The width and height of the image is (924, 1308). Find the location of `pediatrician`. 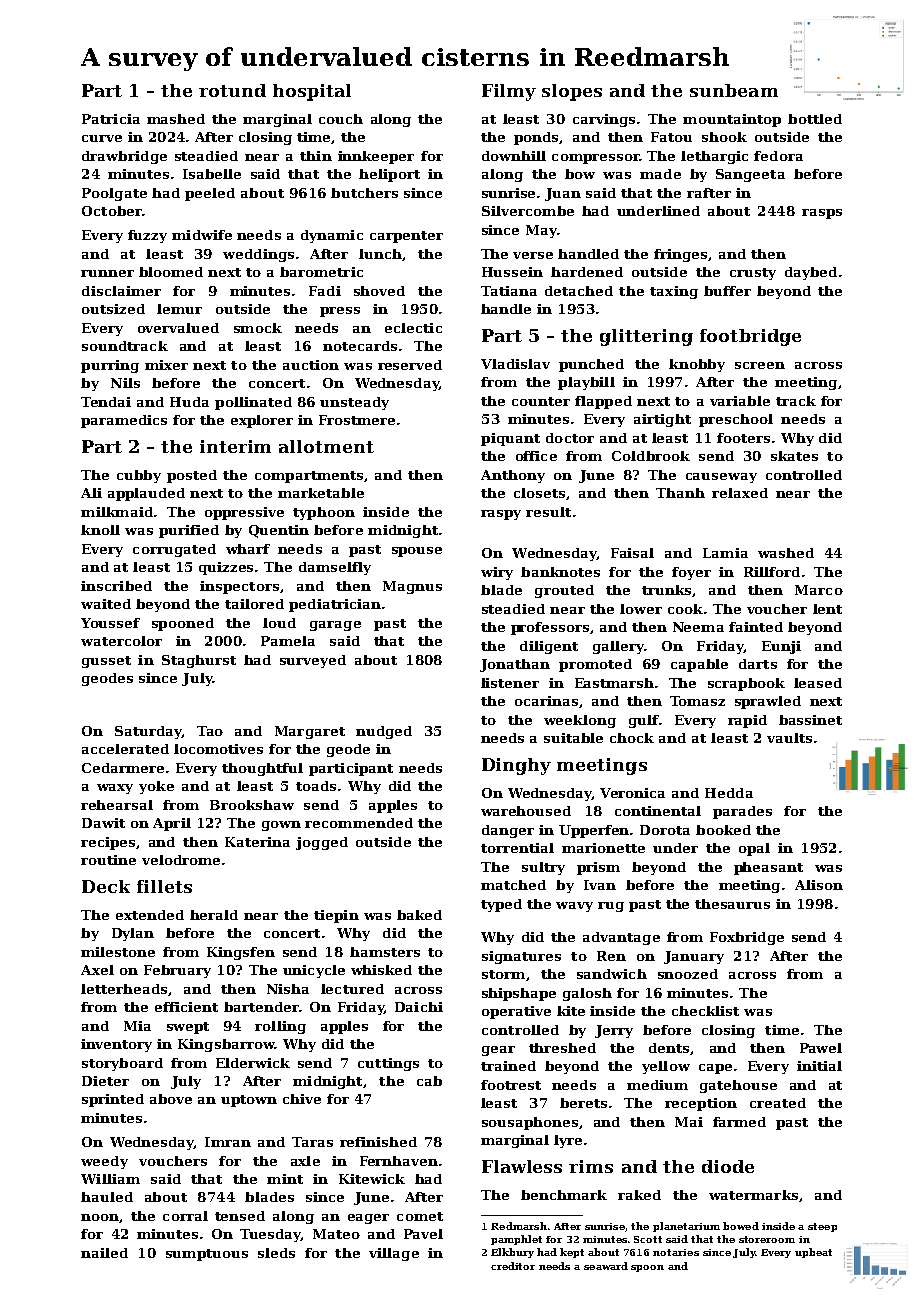

pediatrician is located at coordinates (335, 605).
